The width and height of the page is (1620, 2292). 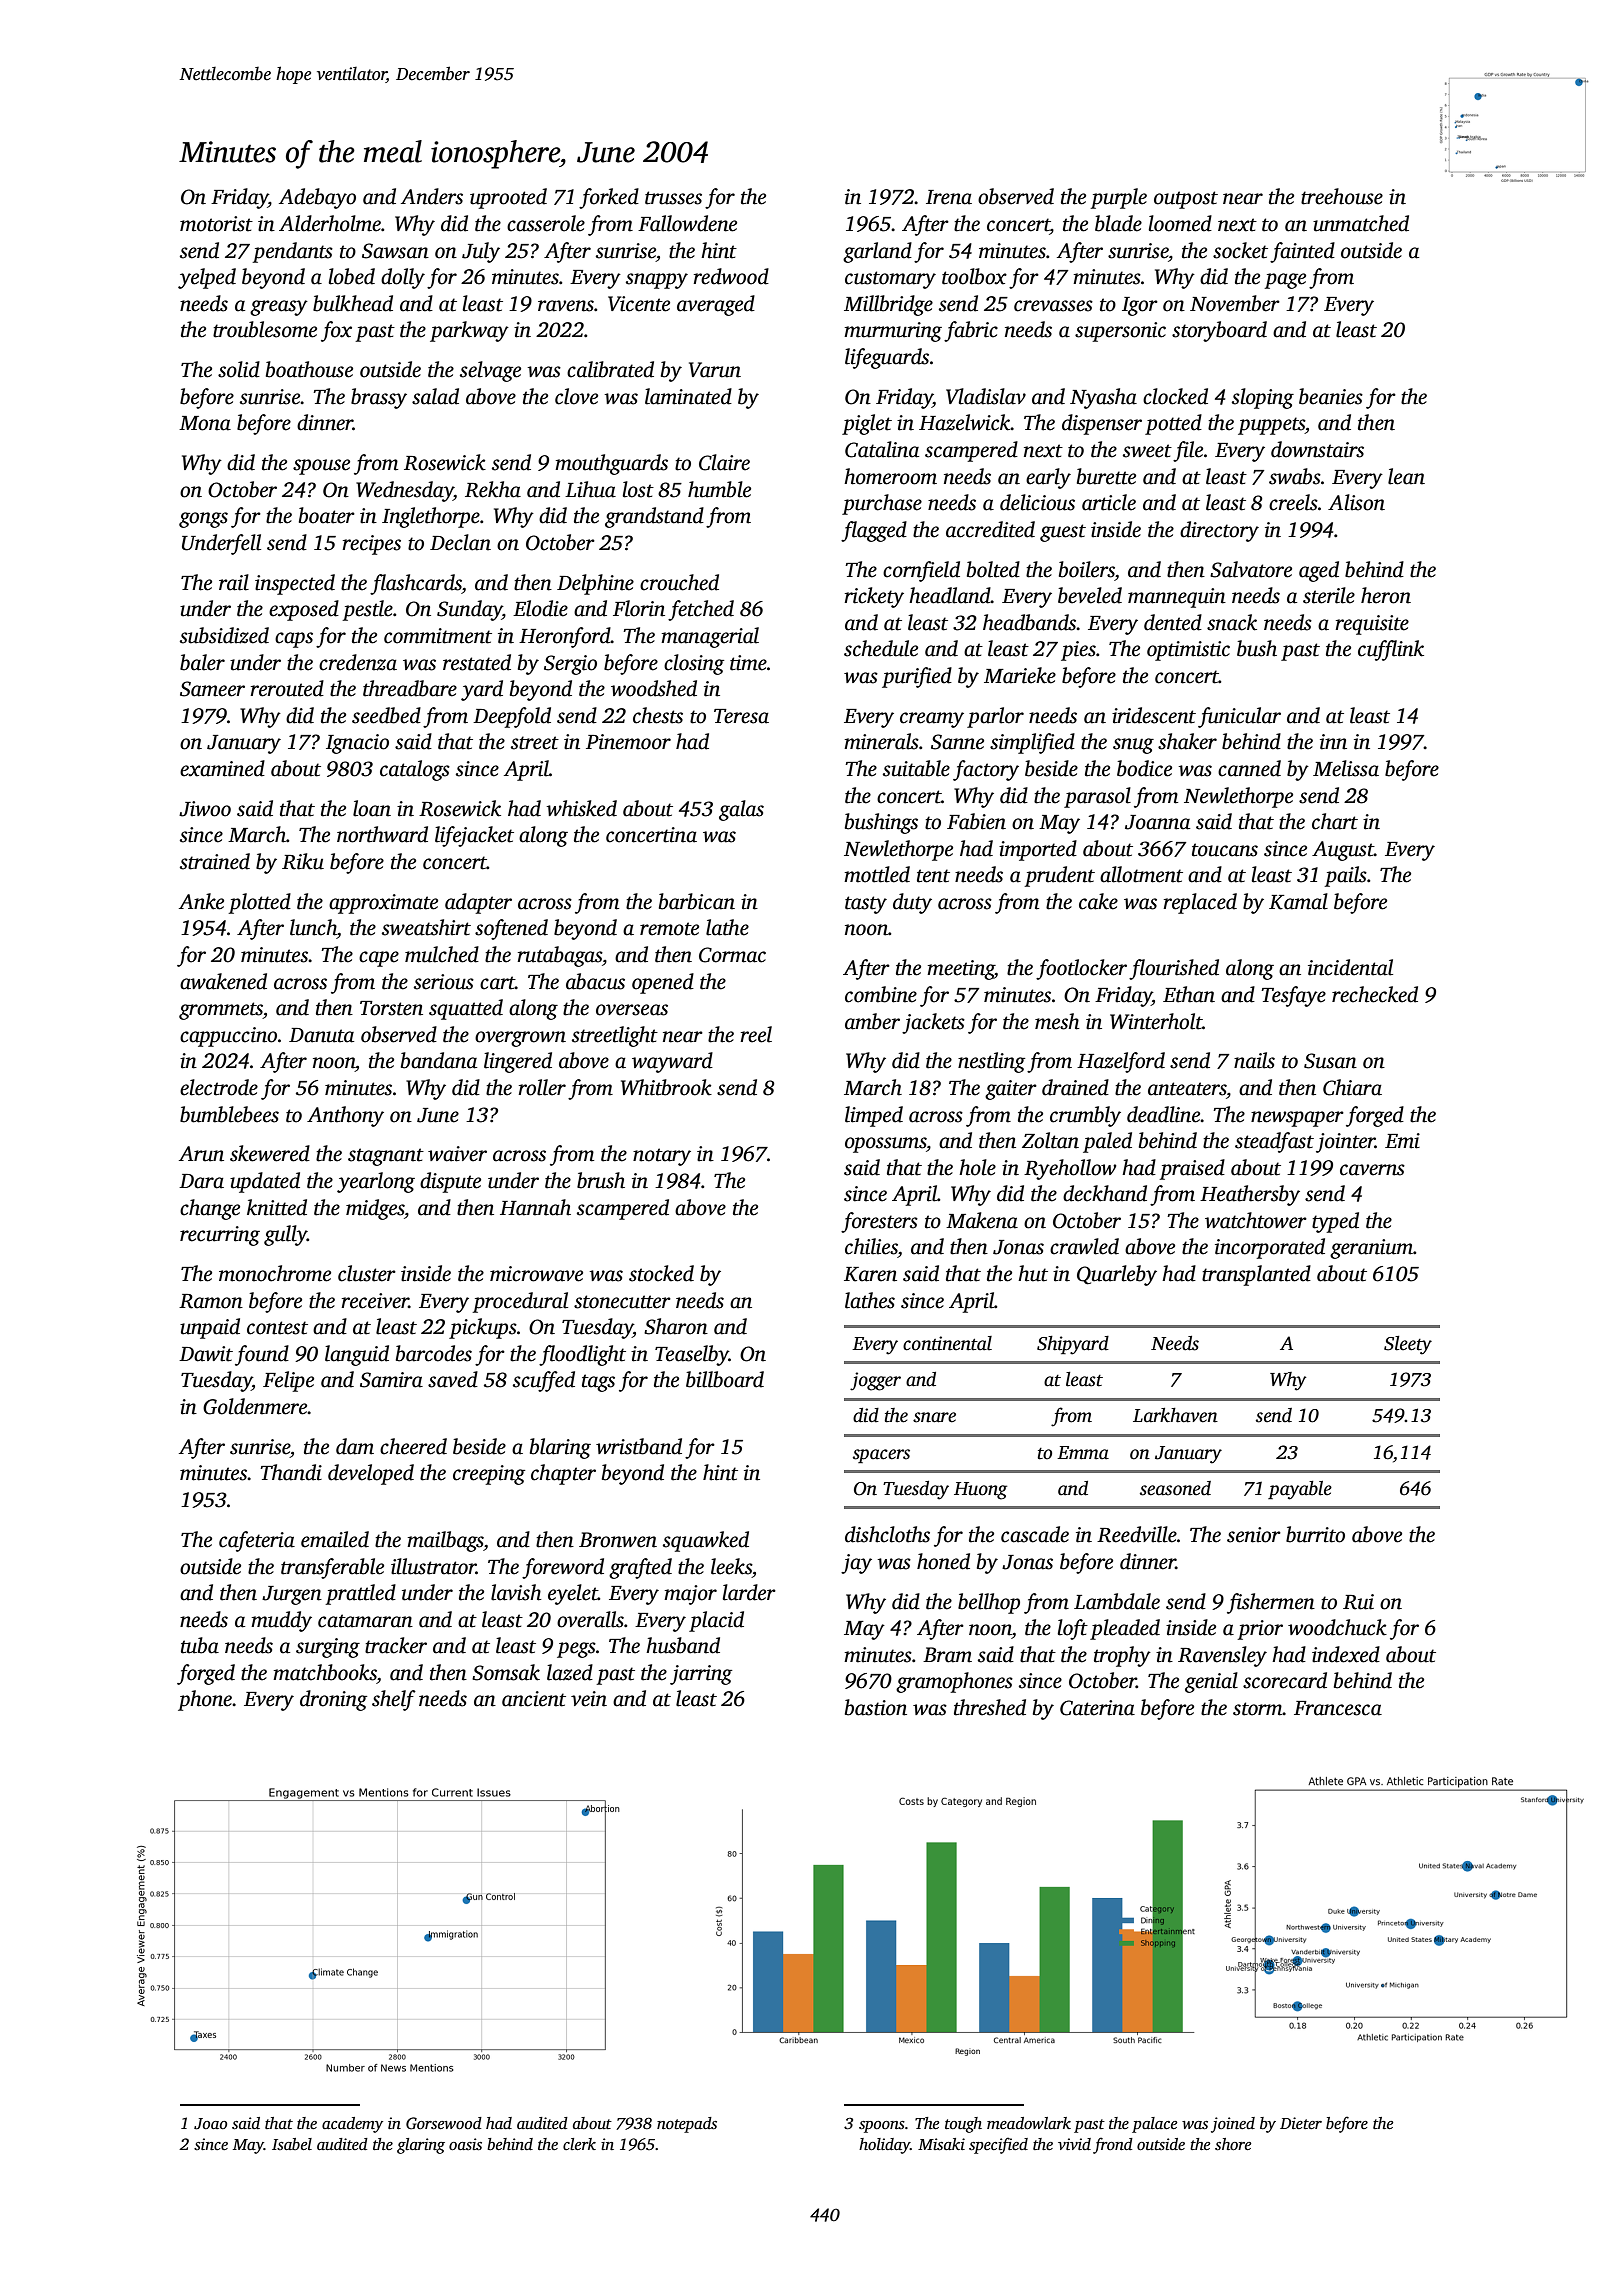 I want to click on Lambdale, so click(x=1117, y=1601).
